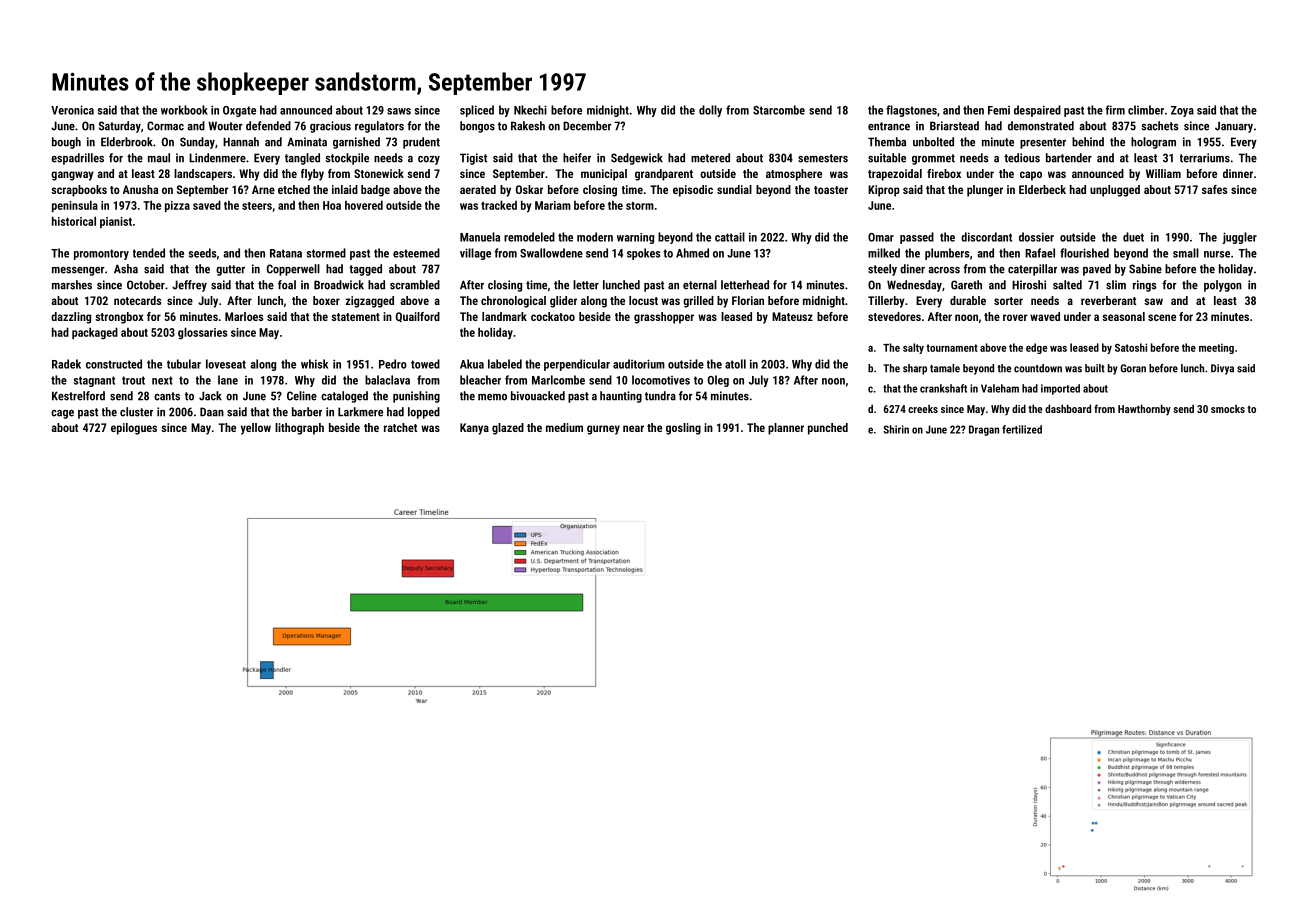 The height and width of the screenshot is (924, 1308). Describe the element at coordinates (184, 110) in the screenshot. I see `workbook` at that location.
